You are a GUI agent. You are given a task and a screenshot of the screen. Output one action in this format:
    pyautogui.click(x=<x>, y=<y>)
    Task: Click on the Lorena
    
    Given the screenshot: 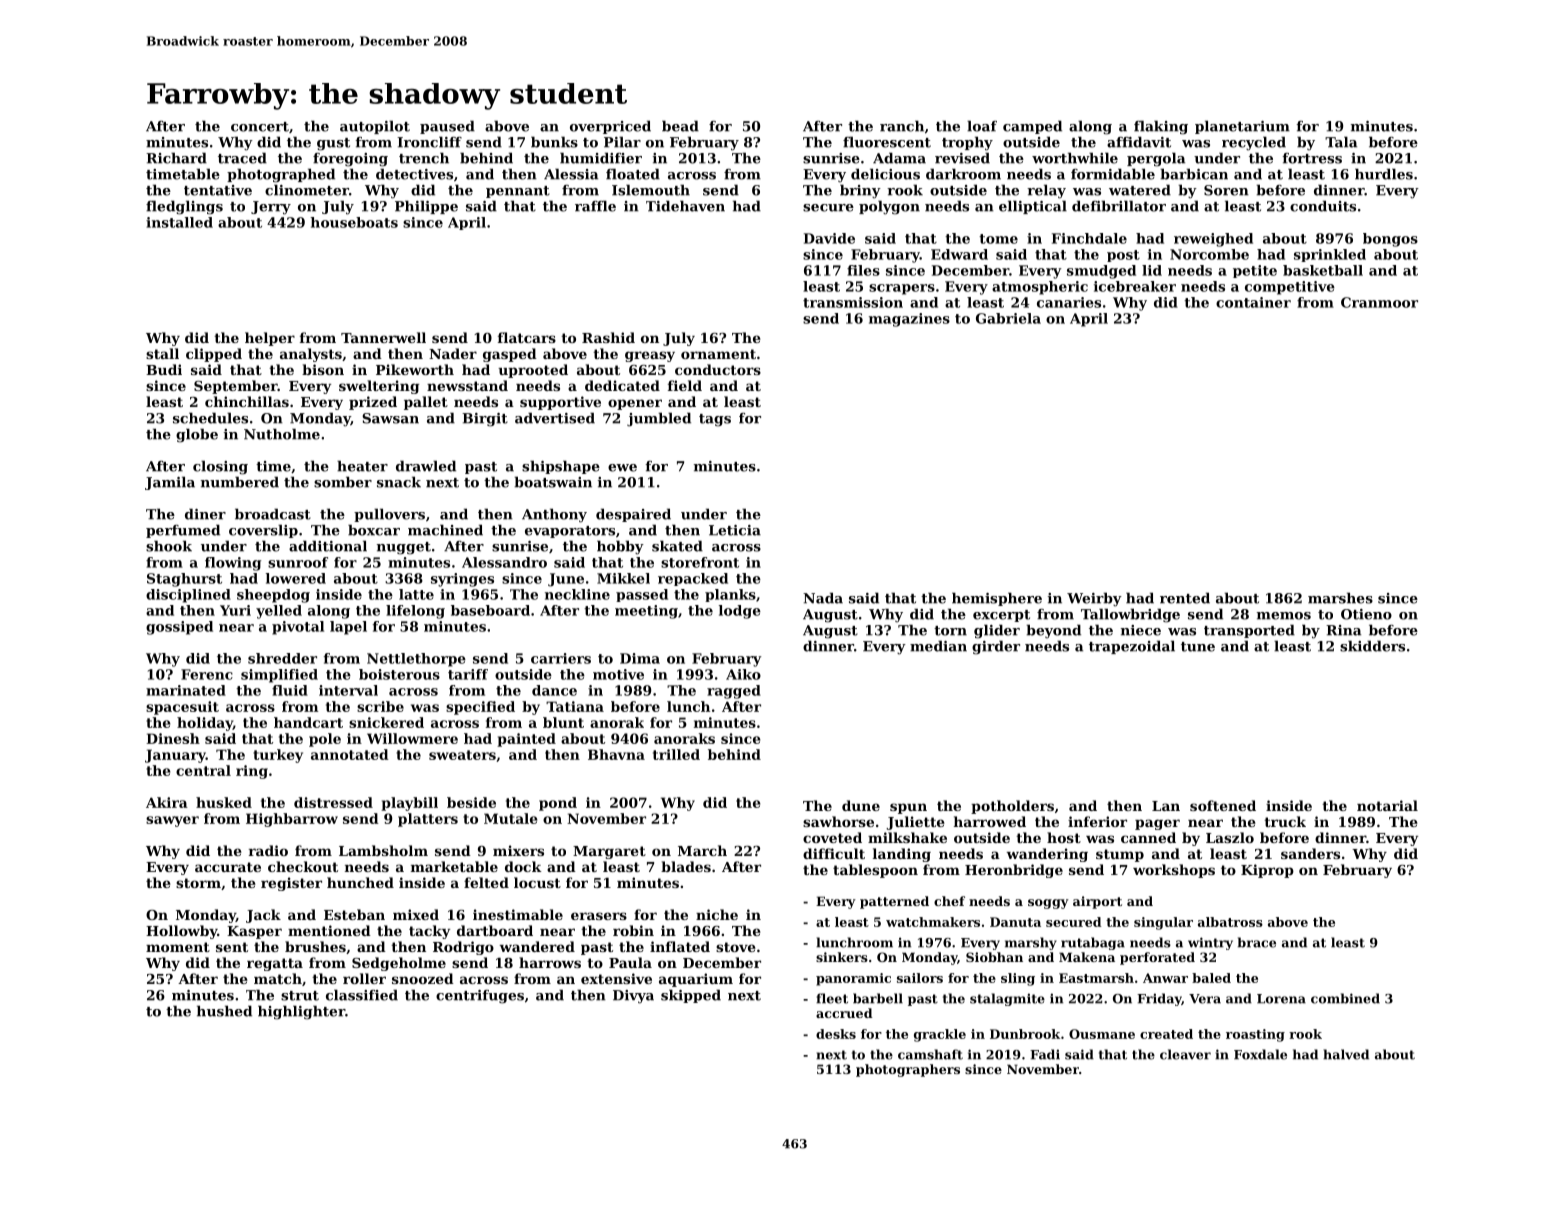 What is the action you would take?
    pyautogui.click(x=1281, y=999)
